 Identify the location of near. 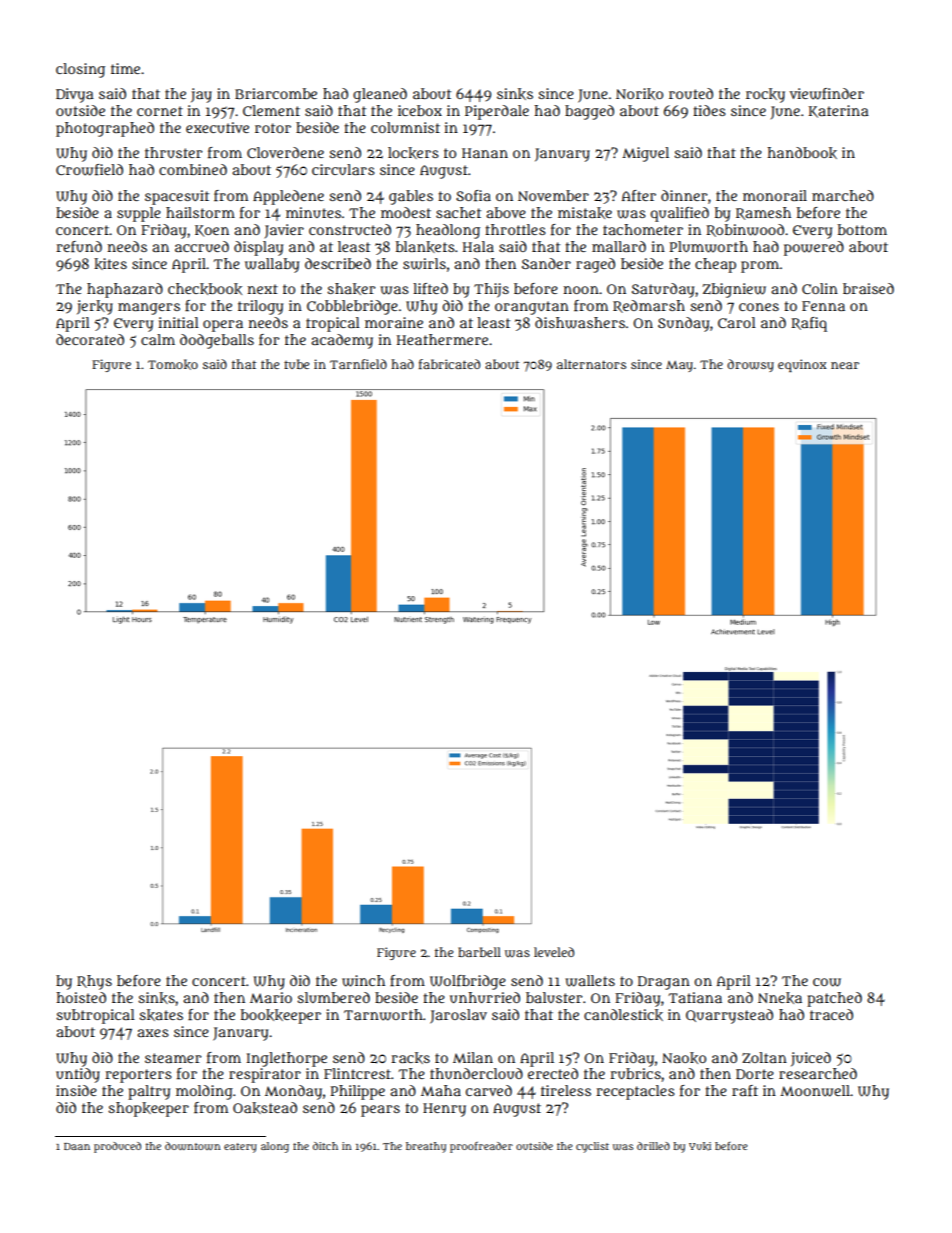
(845, 365).
